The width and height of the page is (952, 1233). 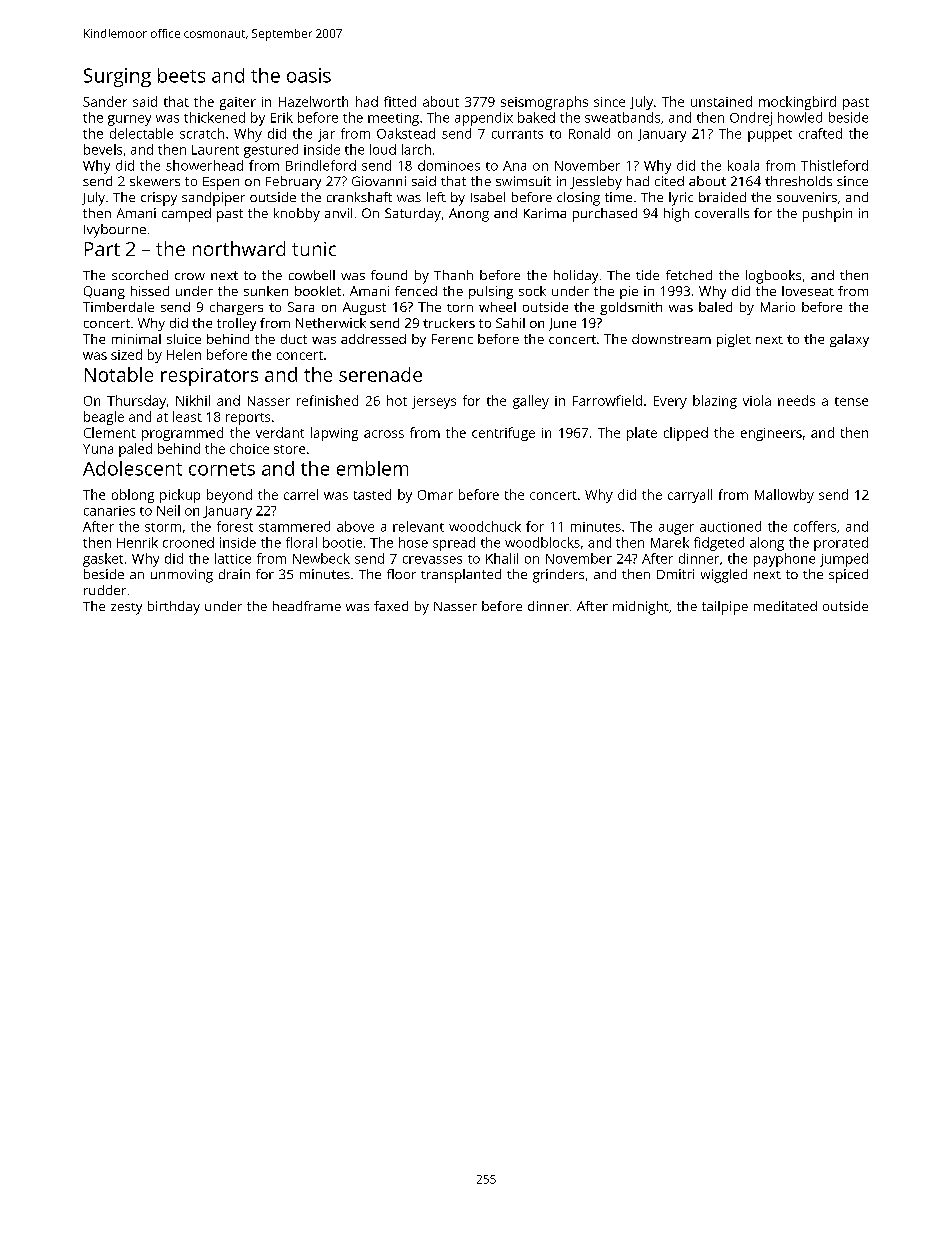 I want to click on Surging, so click(x=117, y=77).
